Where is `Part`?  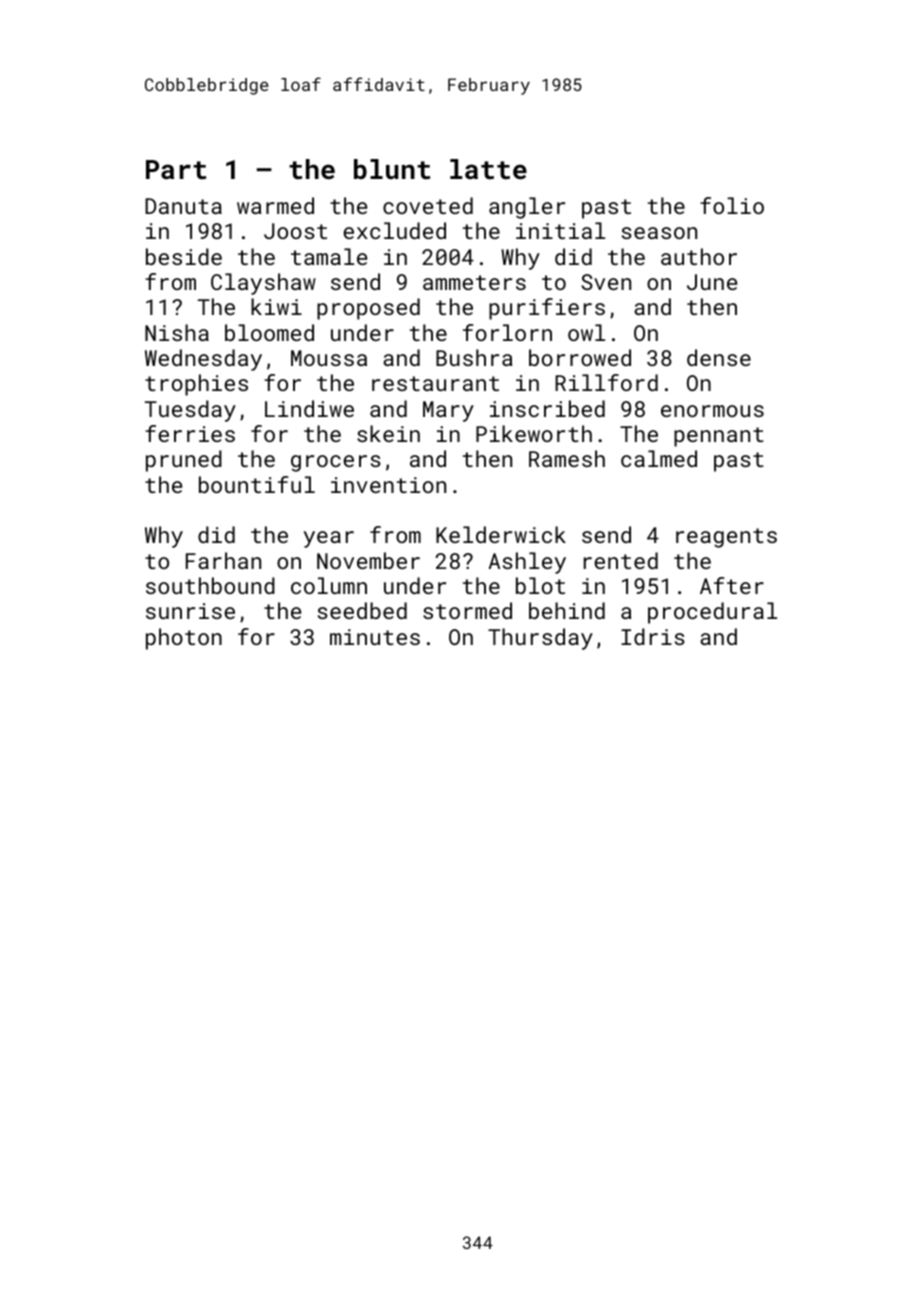
Part is located at coordinates (176, 170).
